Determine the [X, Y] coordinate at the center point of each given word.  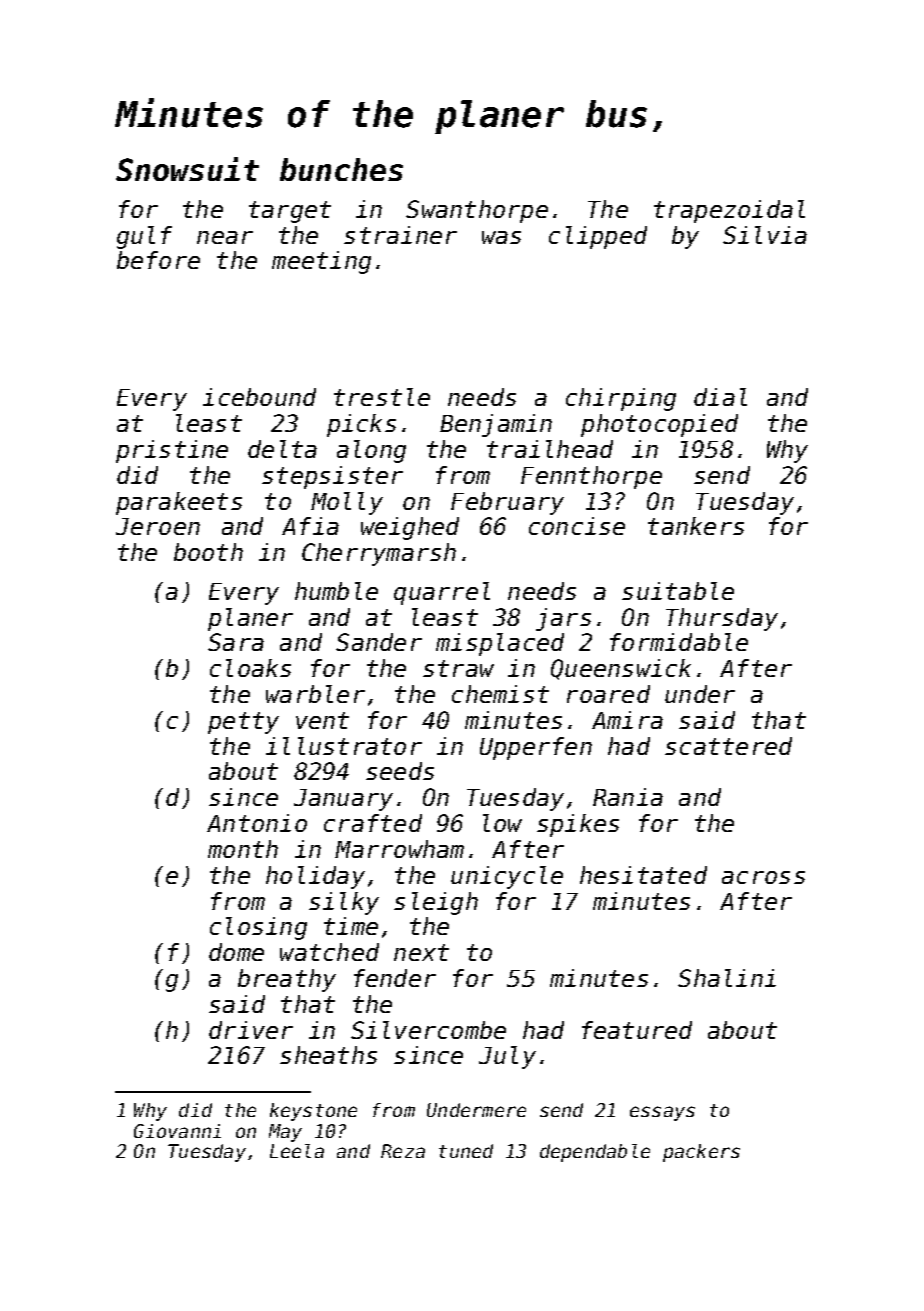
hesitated [643, 875]
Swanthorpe [477, 211]
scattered [728, 746]
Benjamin [496, 425]
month [243, 849]
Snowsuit [187, 169]
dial [720, 397]
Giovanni [177, 1131]
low [502, 823]
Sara [236, 642]
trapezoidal [729, 211]
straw [458, 668]
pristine [172, 451]
